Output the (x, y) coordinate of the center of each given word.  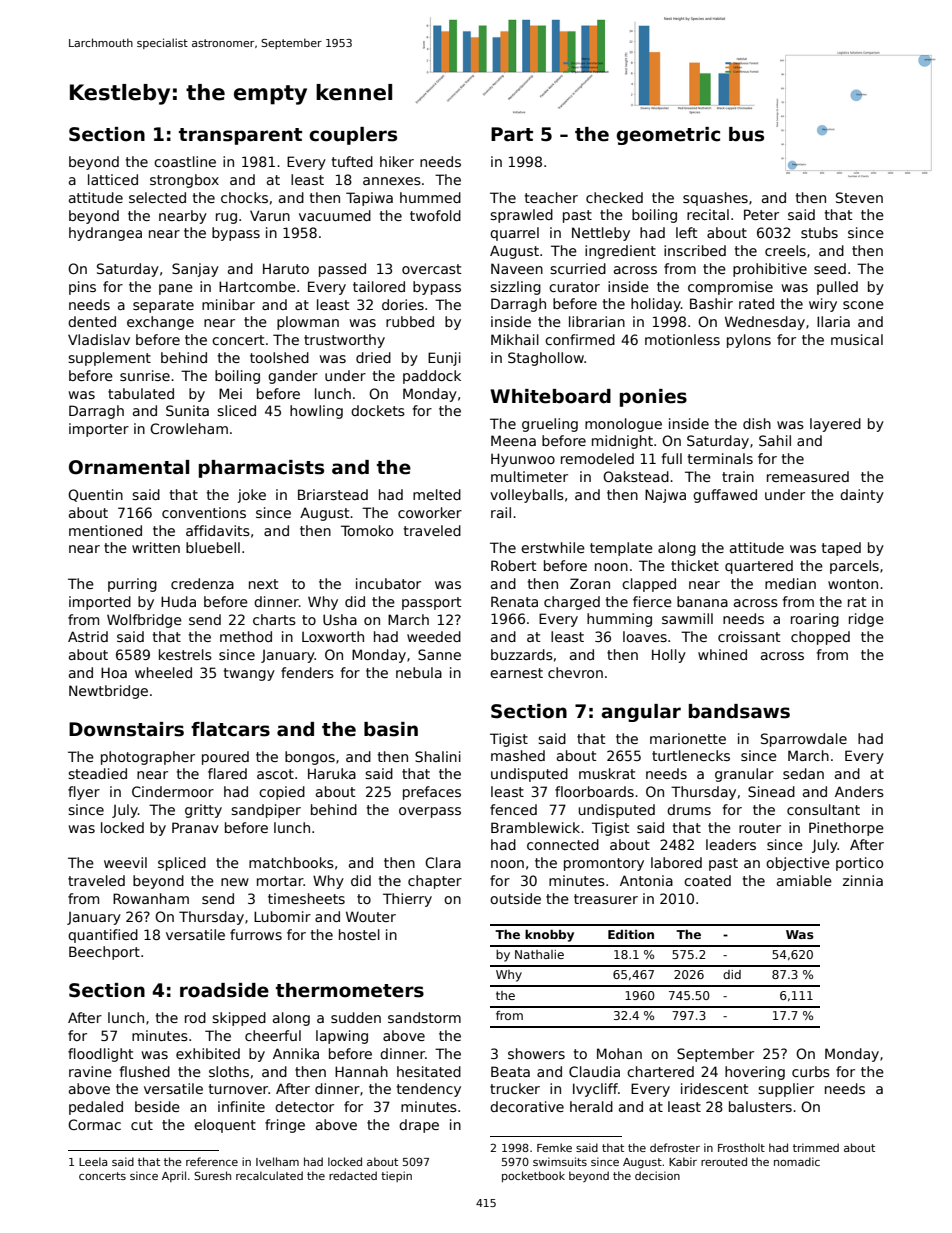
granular (744, 775)
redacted (353, 1175)
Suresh (212, 1175)
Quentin (95, 495)
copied (282, 793)
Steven (859, 197)
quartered (759, 567)
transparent (240, 136)
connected (563, 844)
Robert (514, 565)
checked (614, 197)
